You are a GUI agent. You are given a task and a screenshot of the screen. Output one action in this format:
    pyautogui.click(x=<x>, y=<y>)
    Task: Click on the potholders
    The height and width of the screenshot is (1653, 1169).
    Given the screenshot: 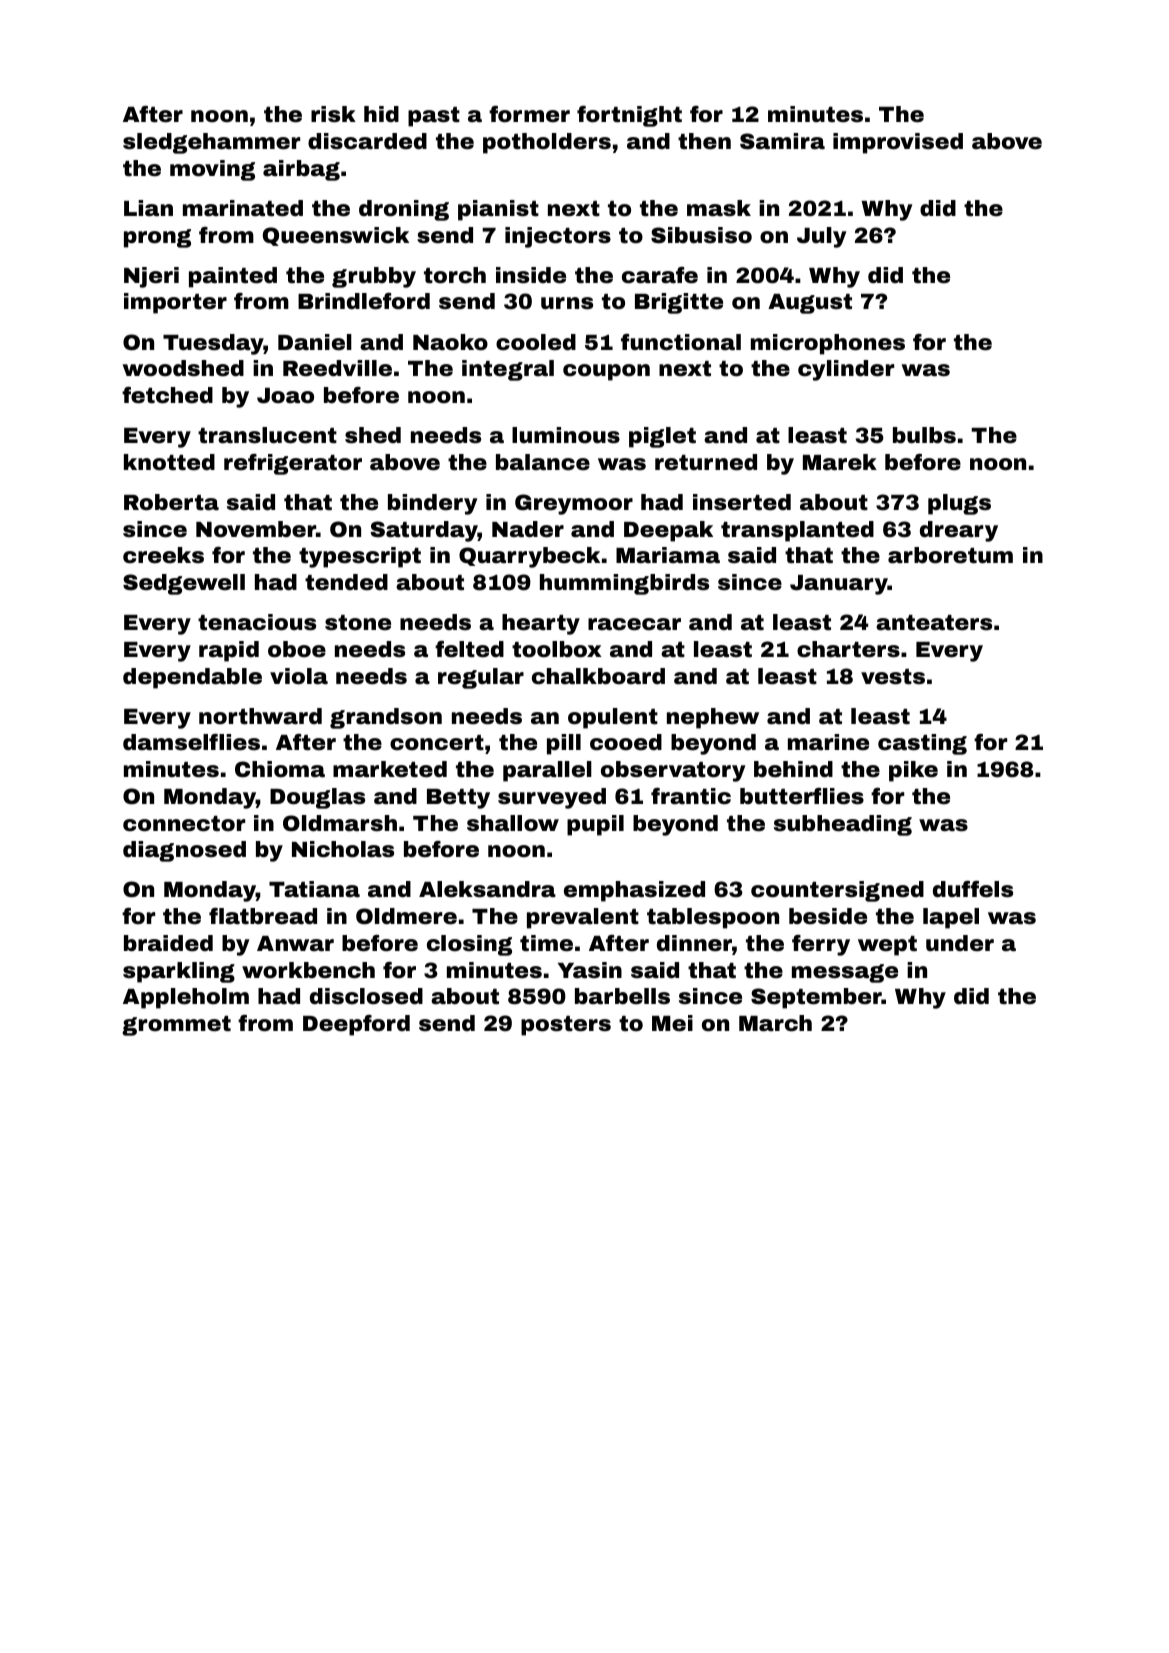 What is the action you would take?
    pyautogui.click(x=547, y=143)
